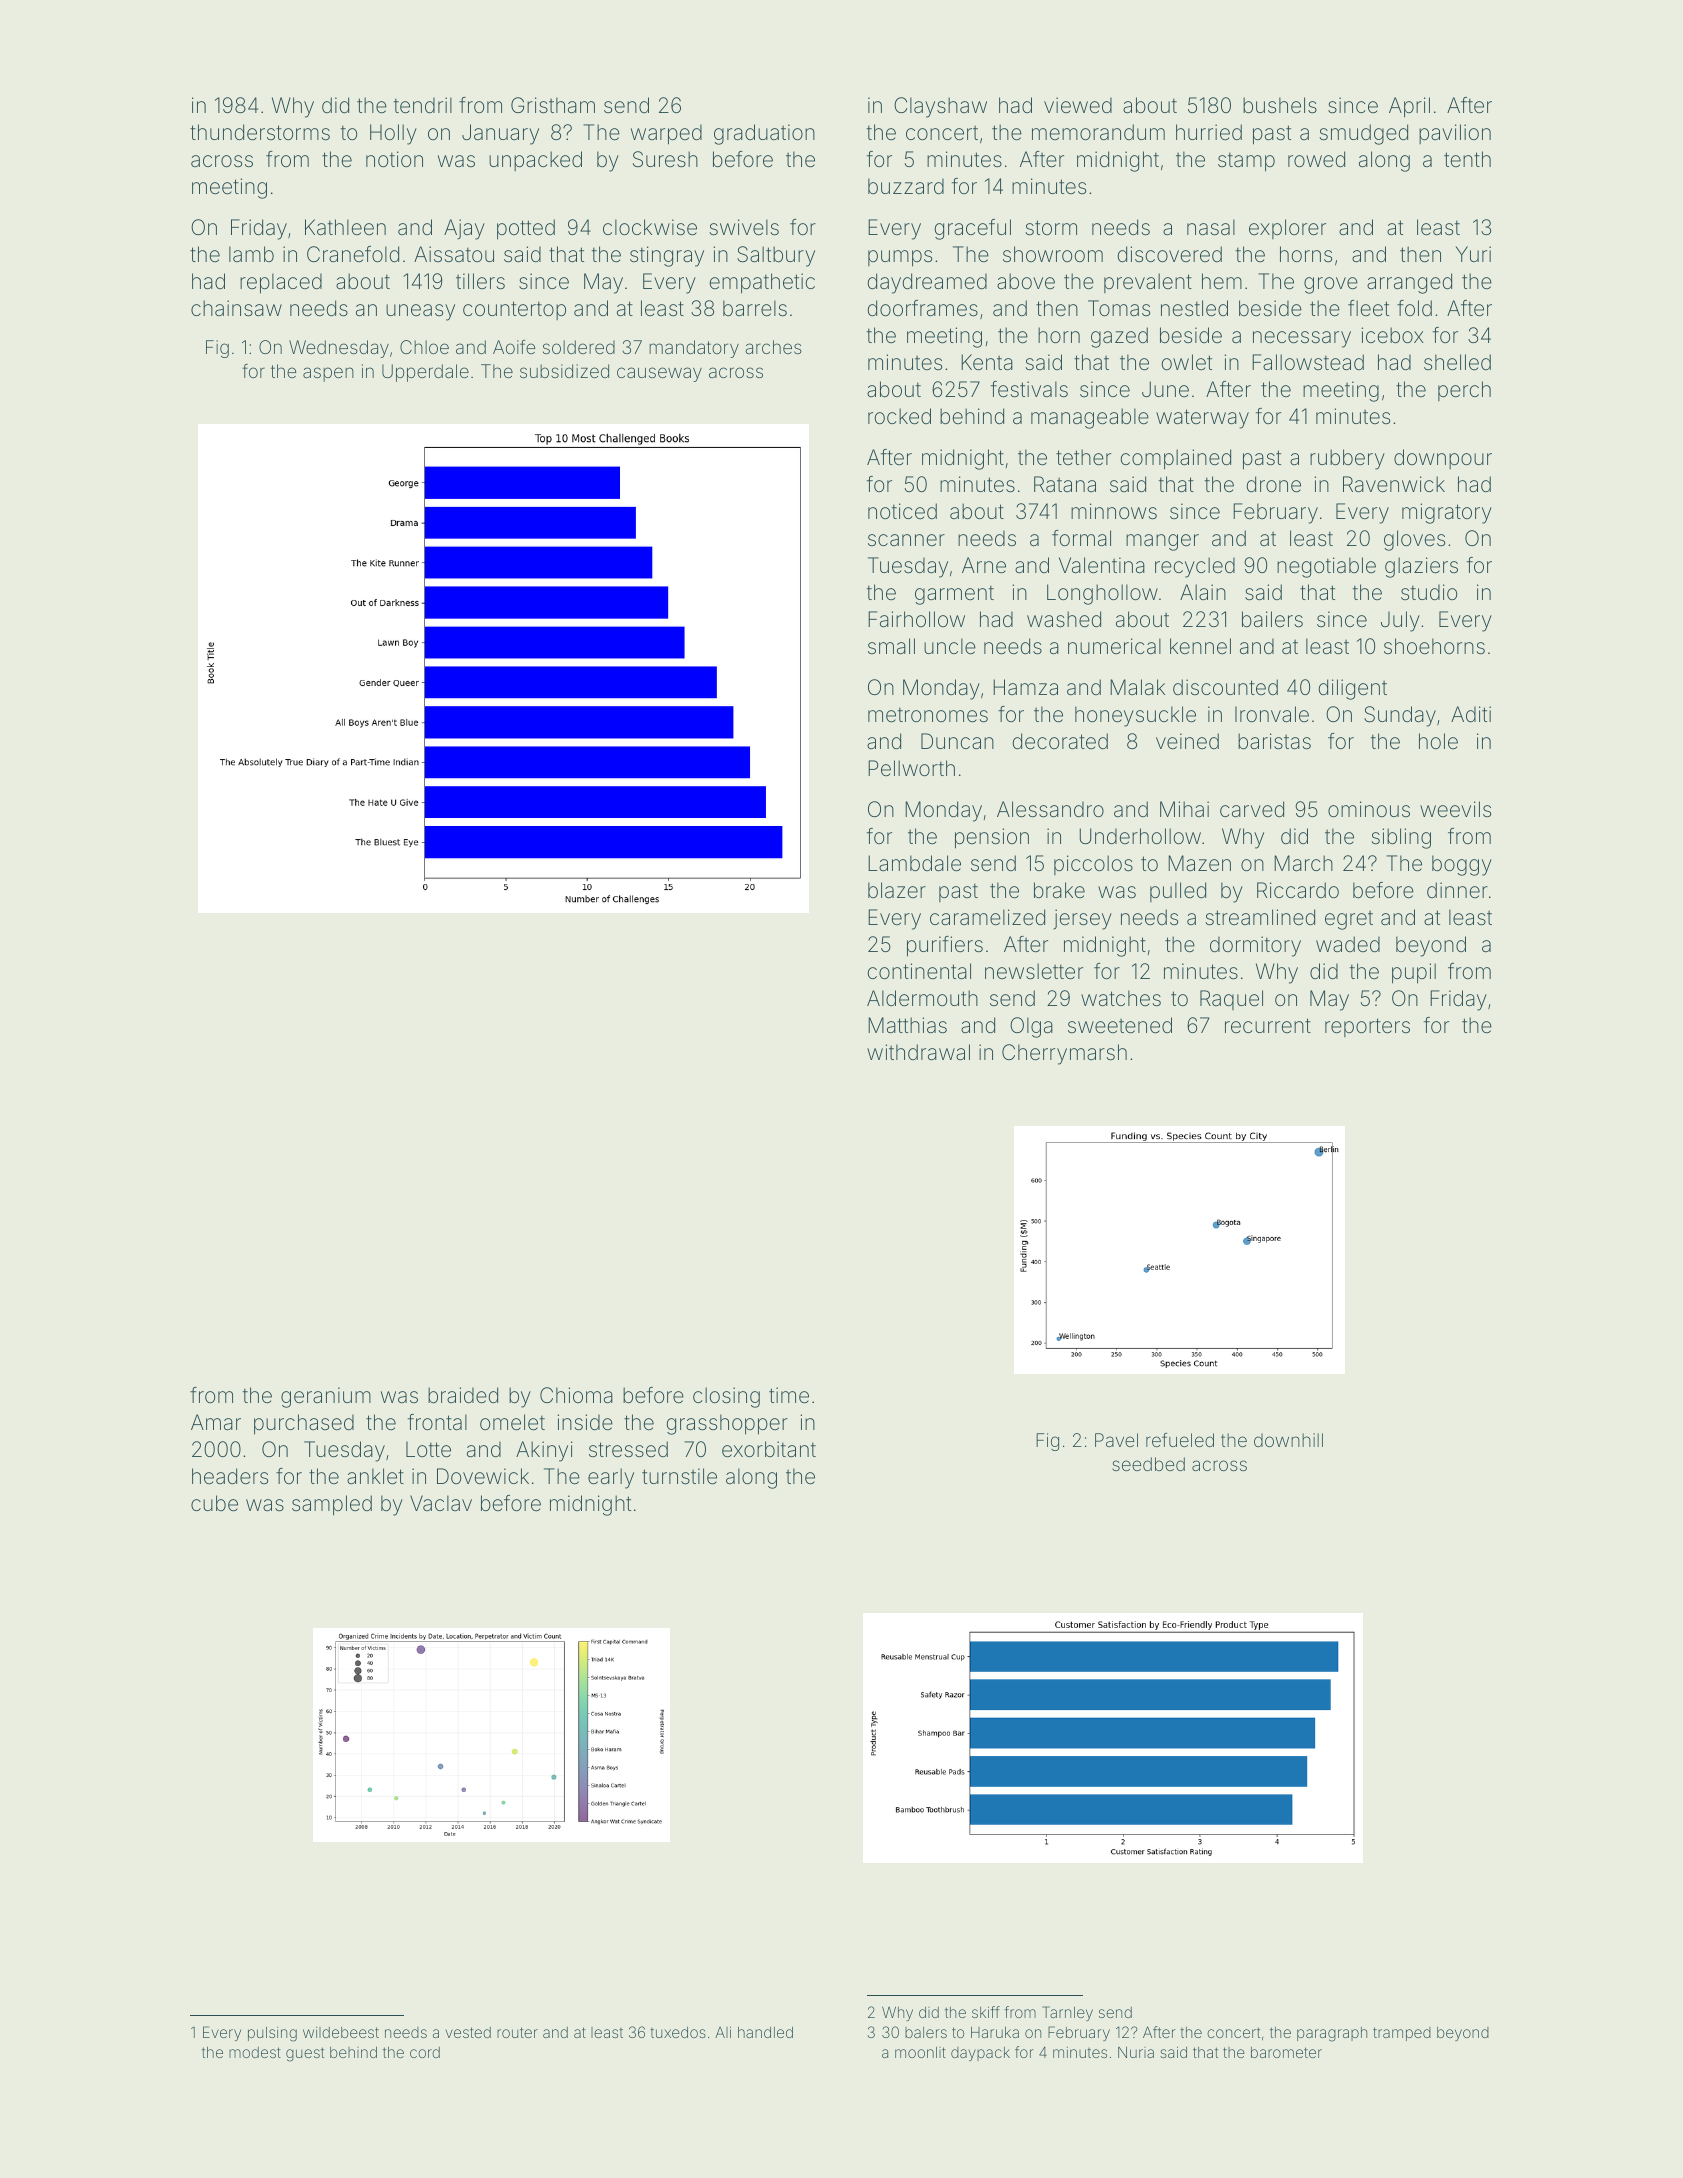 The width and height of the document is (1683, 2178). Describe the element at coordinates (726, 1397) in the document. I see `closing` at that location.
